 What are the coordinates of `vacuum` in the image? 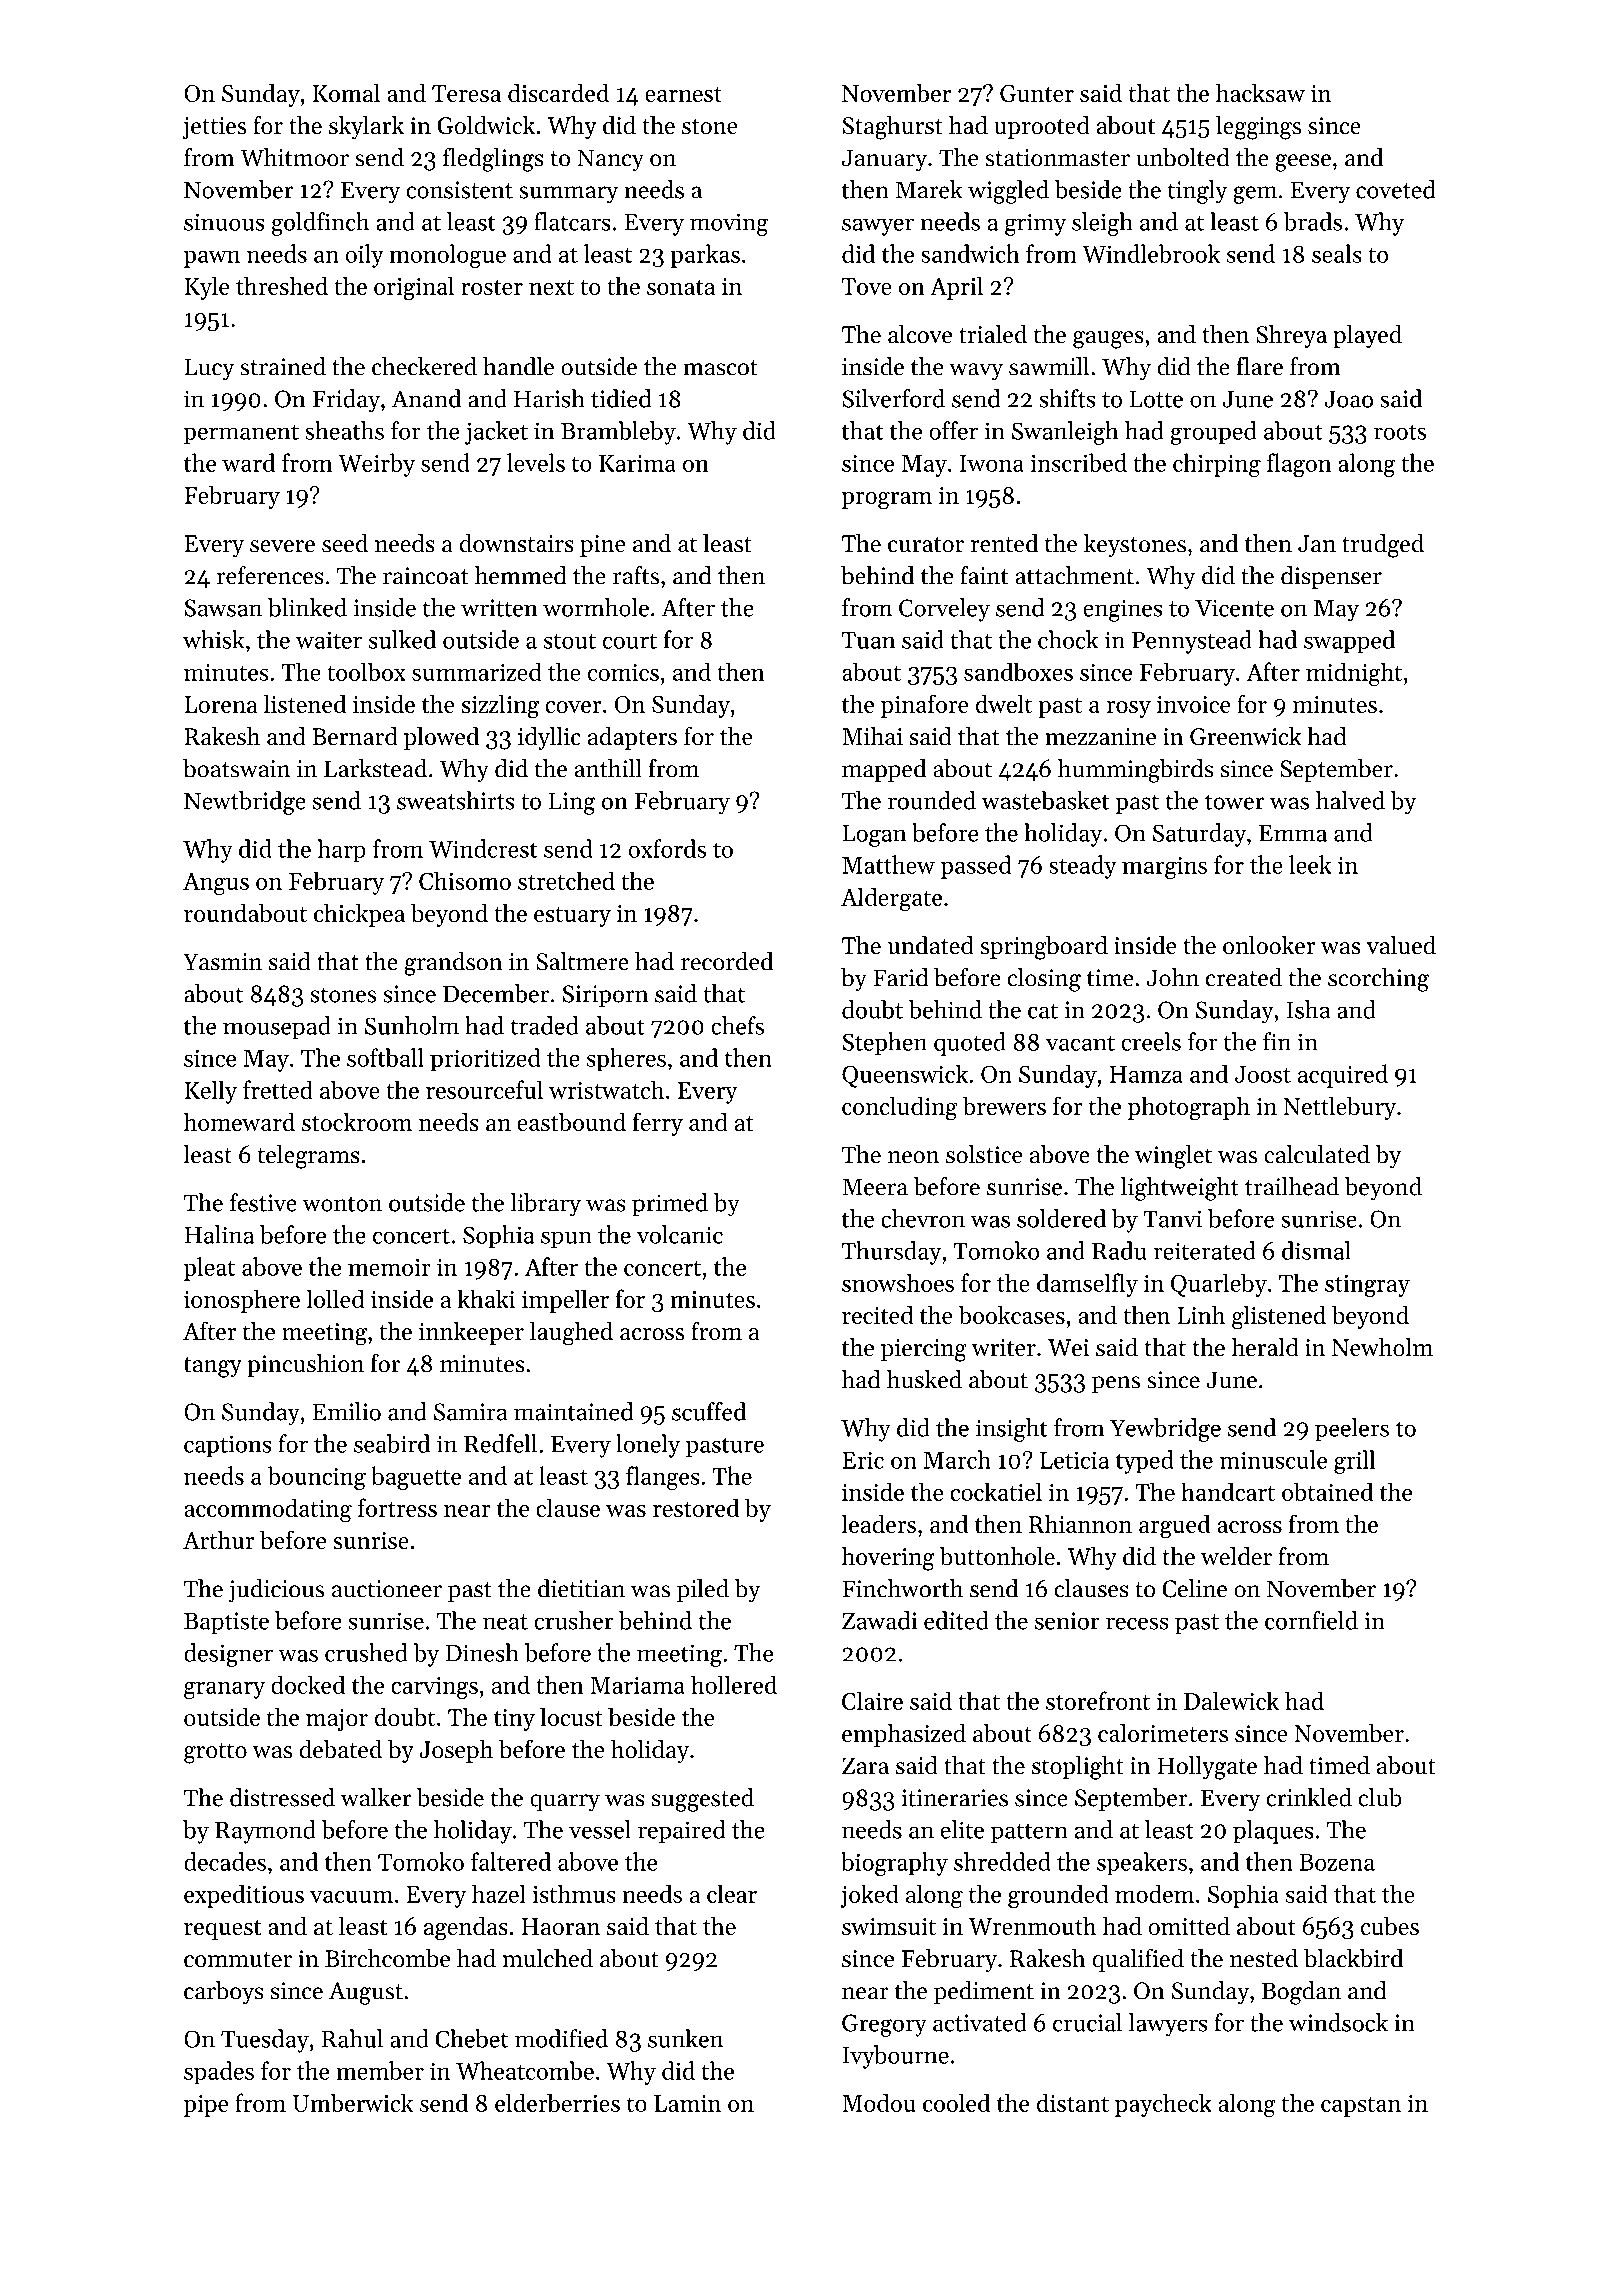 It's located at (351, 1897).
